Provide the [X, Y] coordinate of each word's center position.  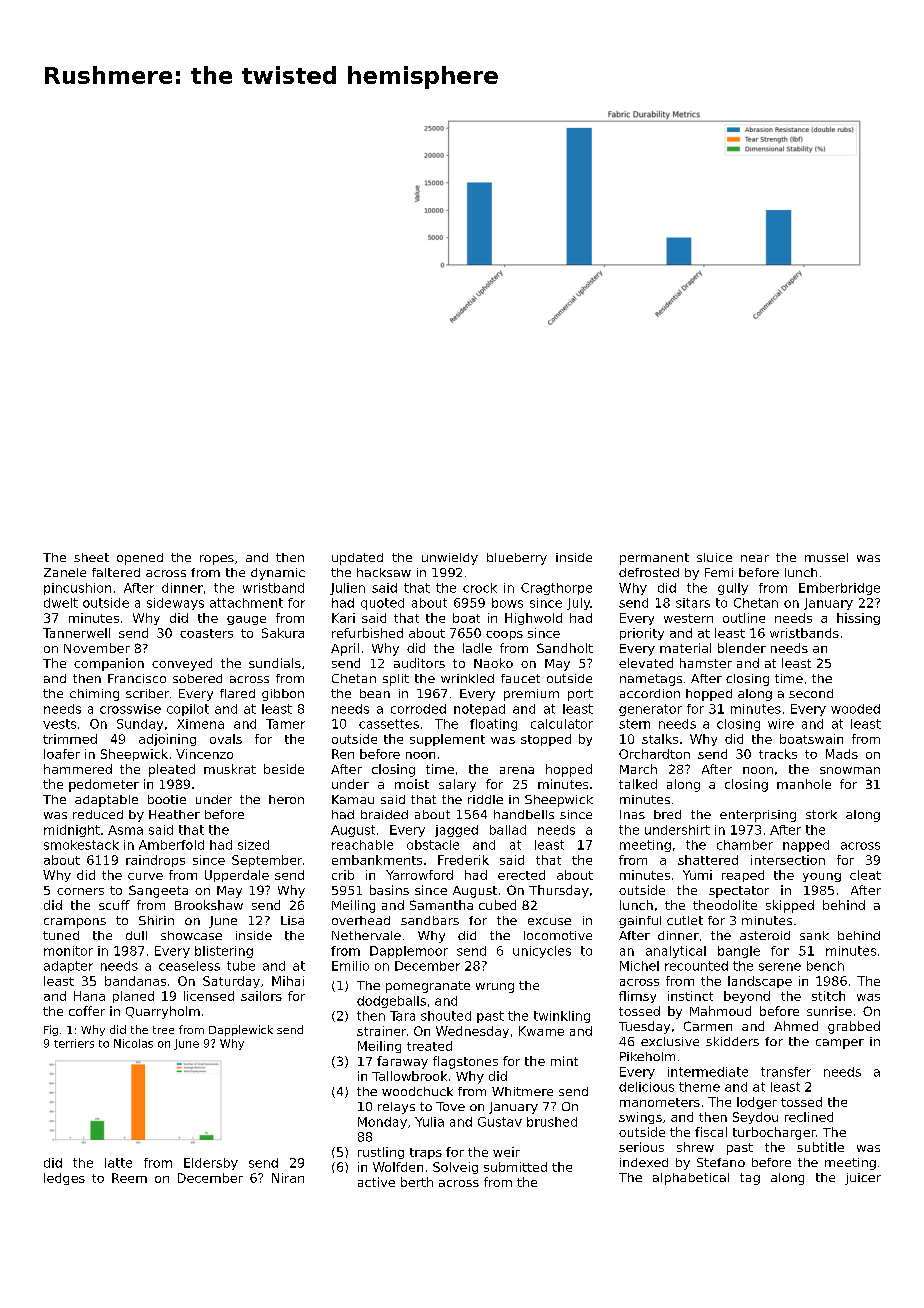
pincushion [77, 589]
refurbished [367, 633]
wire [781, 724]
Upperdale [237, 876]
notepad [479, 710]
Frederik [463, 860]
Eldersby [211, 1164]
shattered [708, 860]
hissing [858, 619]
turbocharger [774, 1133]
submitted [515, 1167]
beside [284, 769]
